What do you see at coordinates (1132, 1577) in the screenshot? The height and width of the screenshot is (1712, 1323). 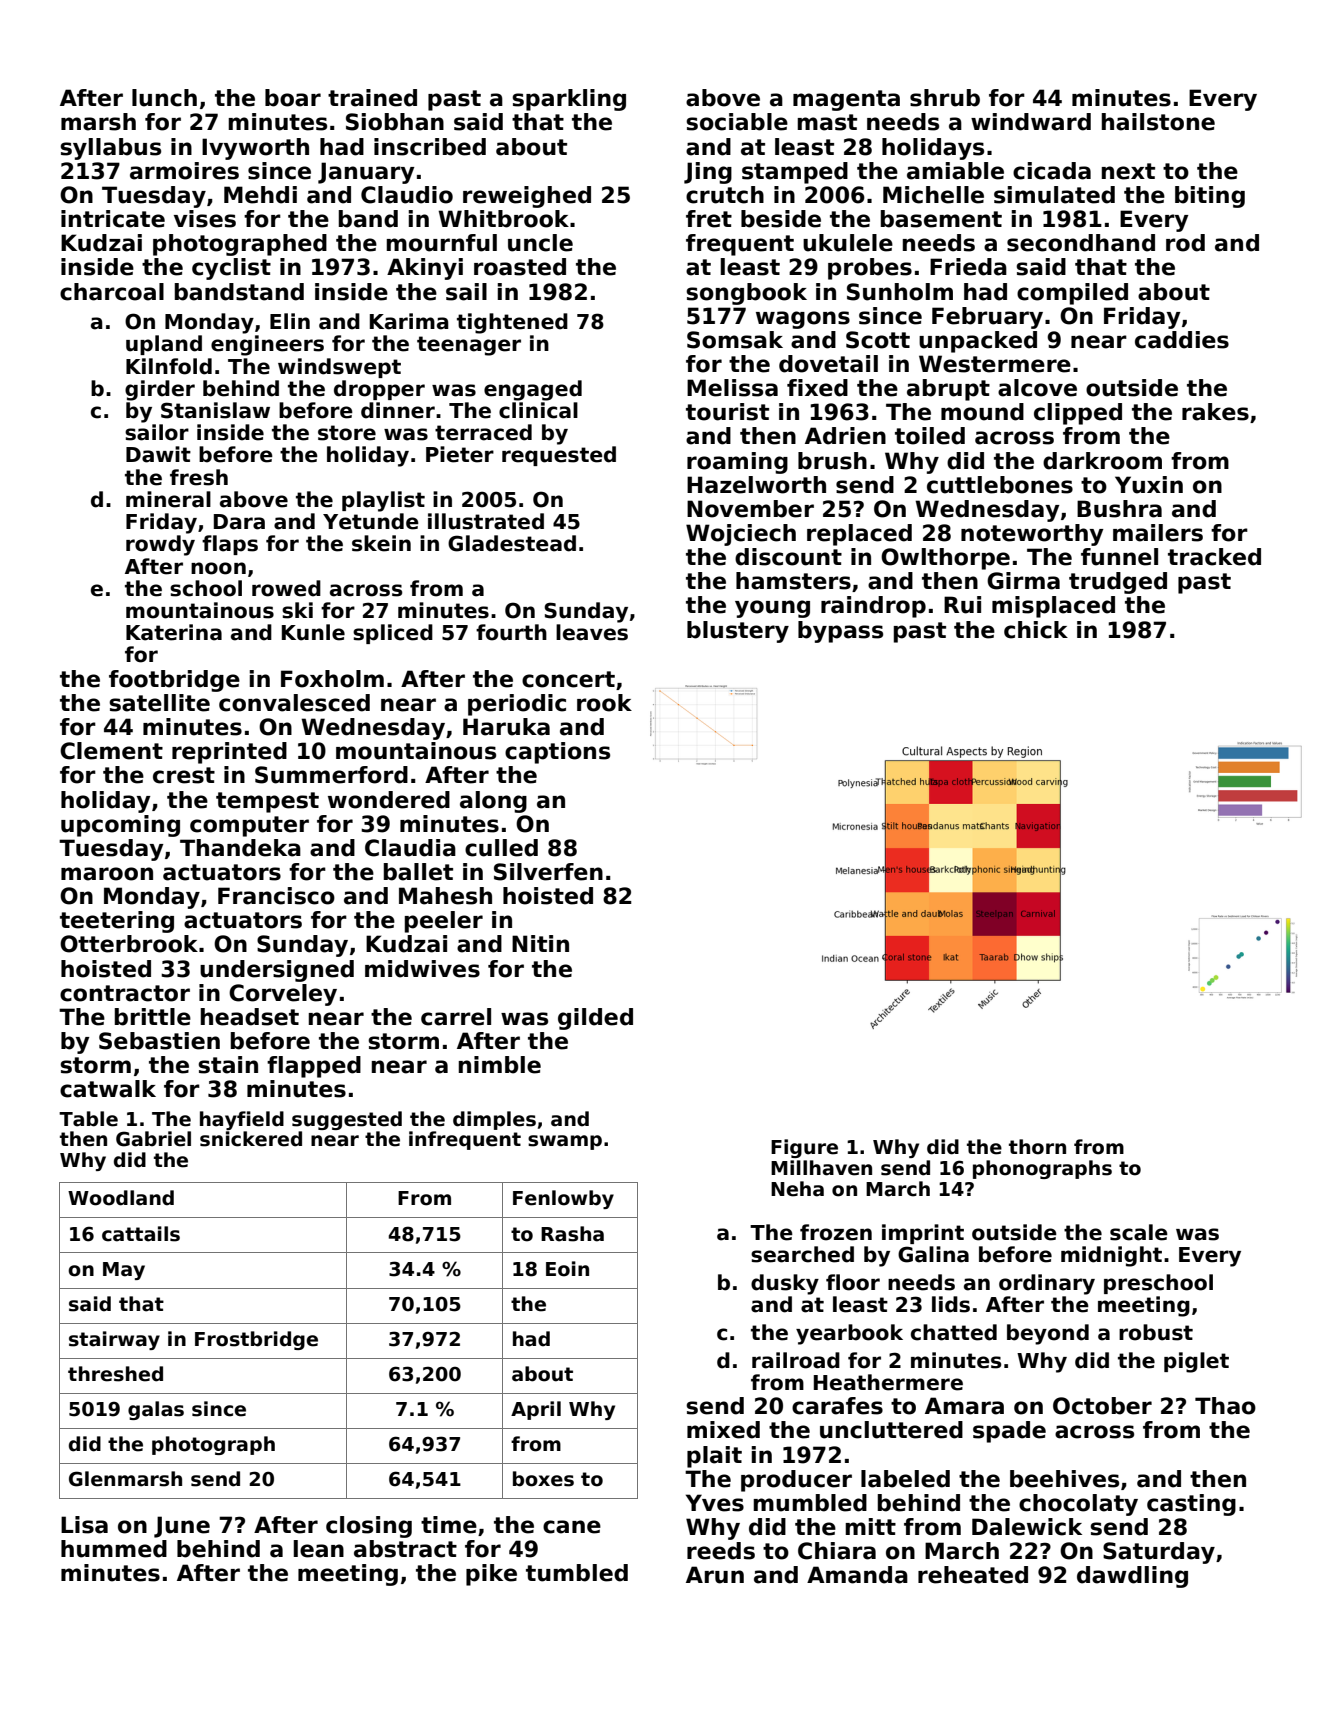 I see `dawdling` at bounding box center [1132, 1577].
